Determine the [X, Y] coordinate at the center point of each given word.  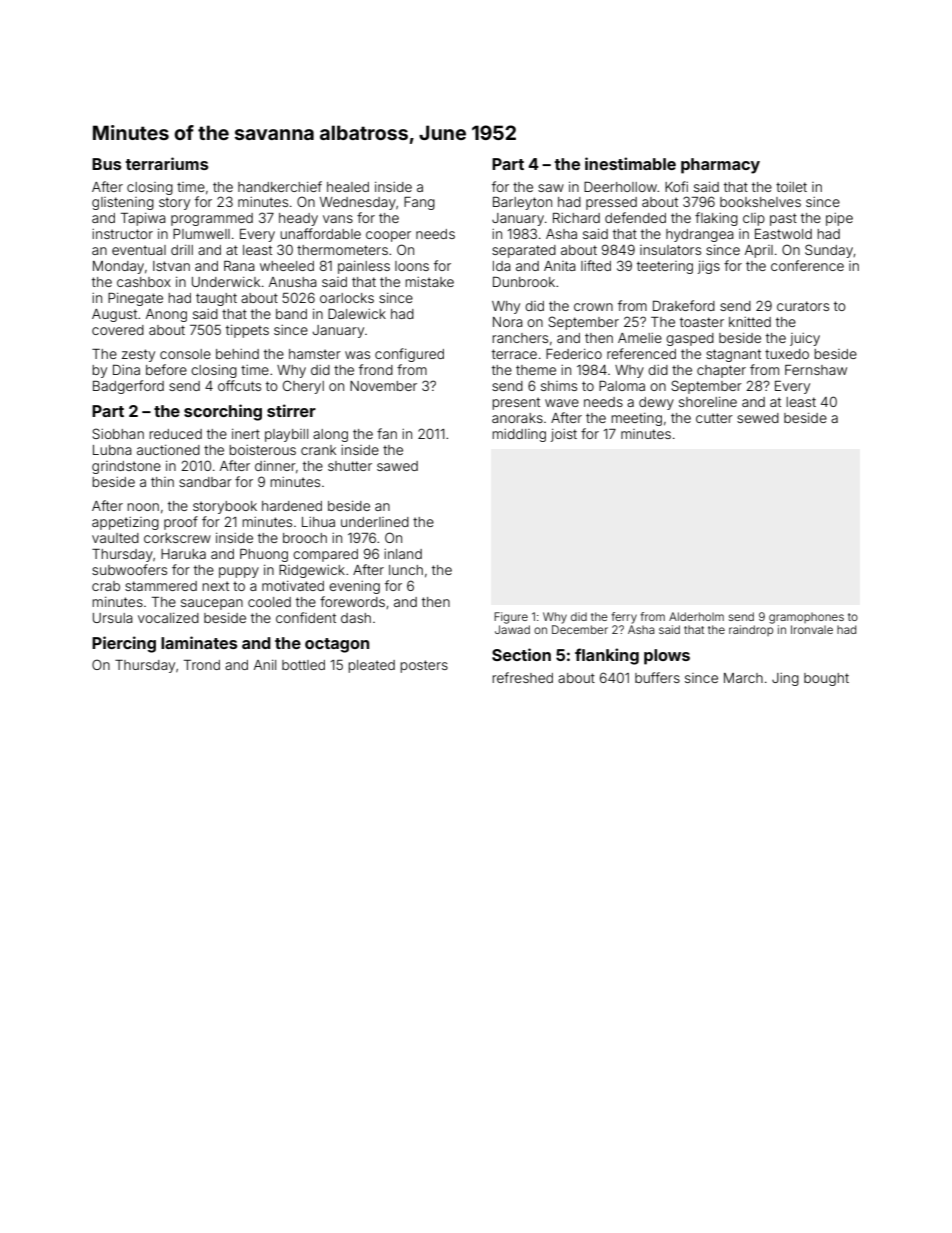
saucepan [212, 604]
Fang [419, 203]
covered [118, 330]
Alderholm [696, 616]
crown [593, 307]
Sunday [829, 251]
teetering [665, 267]
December [580, 629]
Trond [202, 665]
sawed [397, 466]
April [759, 251]
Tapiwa [143, 219]
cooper [388, 236]
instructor [122, 234]
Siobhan [118, 433]
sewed [758, 418]
